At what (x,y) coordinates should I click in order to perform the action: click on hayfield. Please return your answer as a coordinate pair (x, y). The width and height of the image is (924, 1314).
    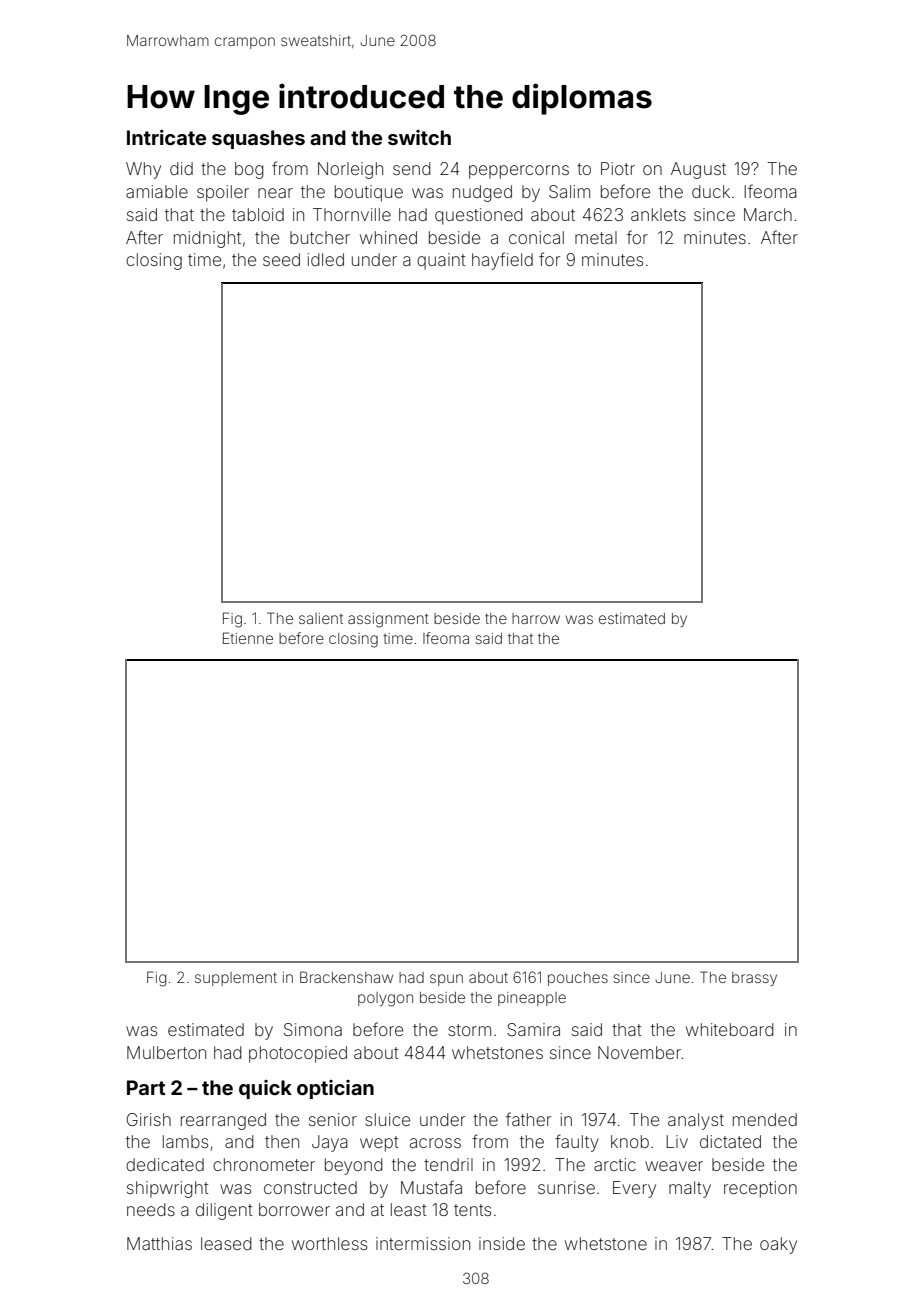
    Looking at the image, I should click on (502, 261).
